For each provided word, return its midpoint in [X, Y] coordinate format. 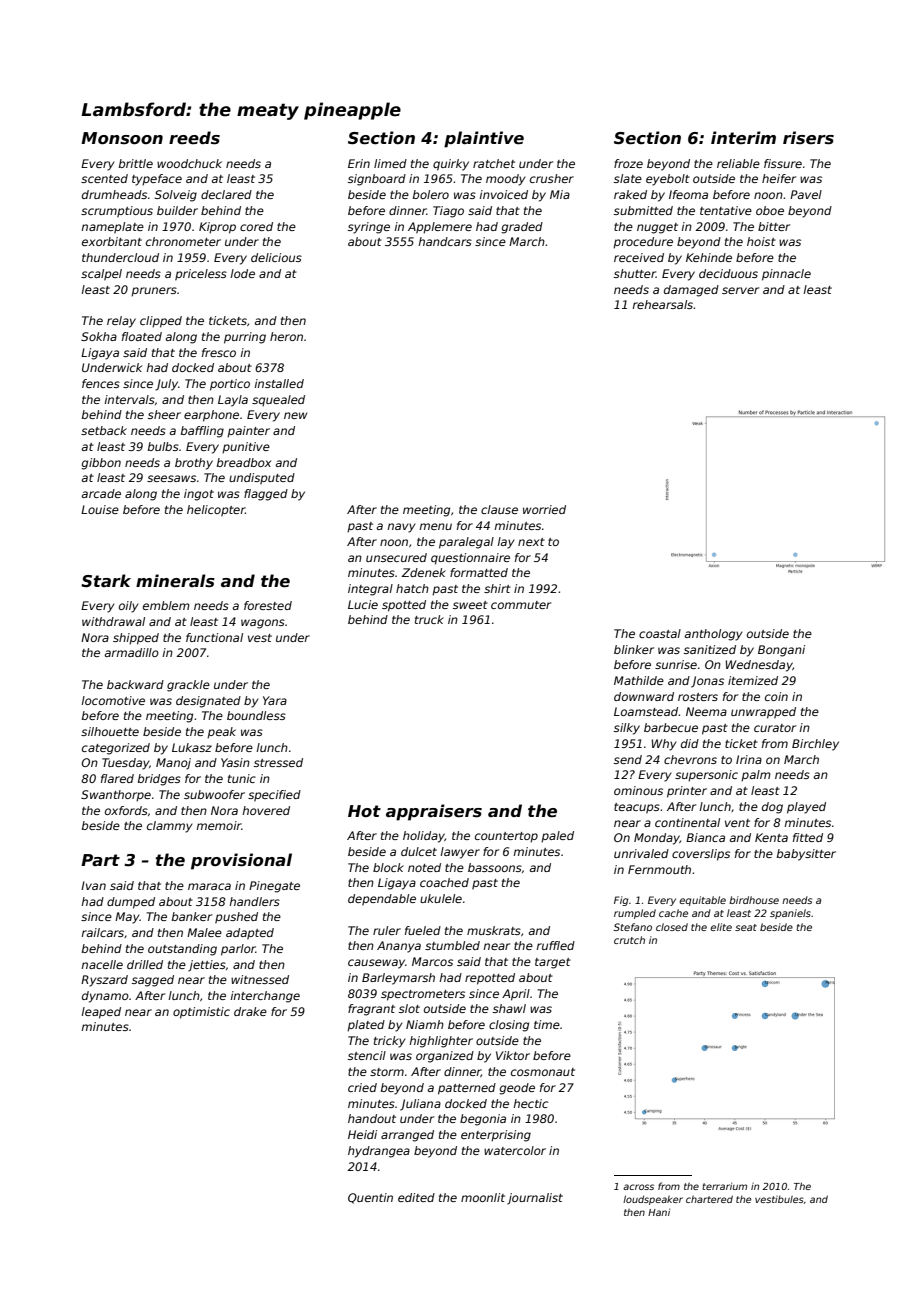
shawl [509, 1008]
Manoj [173, 764]
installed [279, 383]
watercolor [515, 1150]
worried [544, 509]
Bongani [781, 651]
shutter [635, 273]
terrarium [724, 1186]
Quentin [370, 1198]
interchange [265, 997]
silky [627, 729]
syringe [369, 228]
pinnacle [786, 275]
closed [672, 927]
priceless [201, 275]
